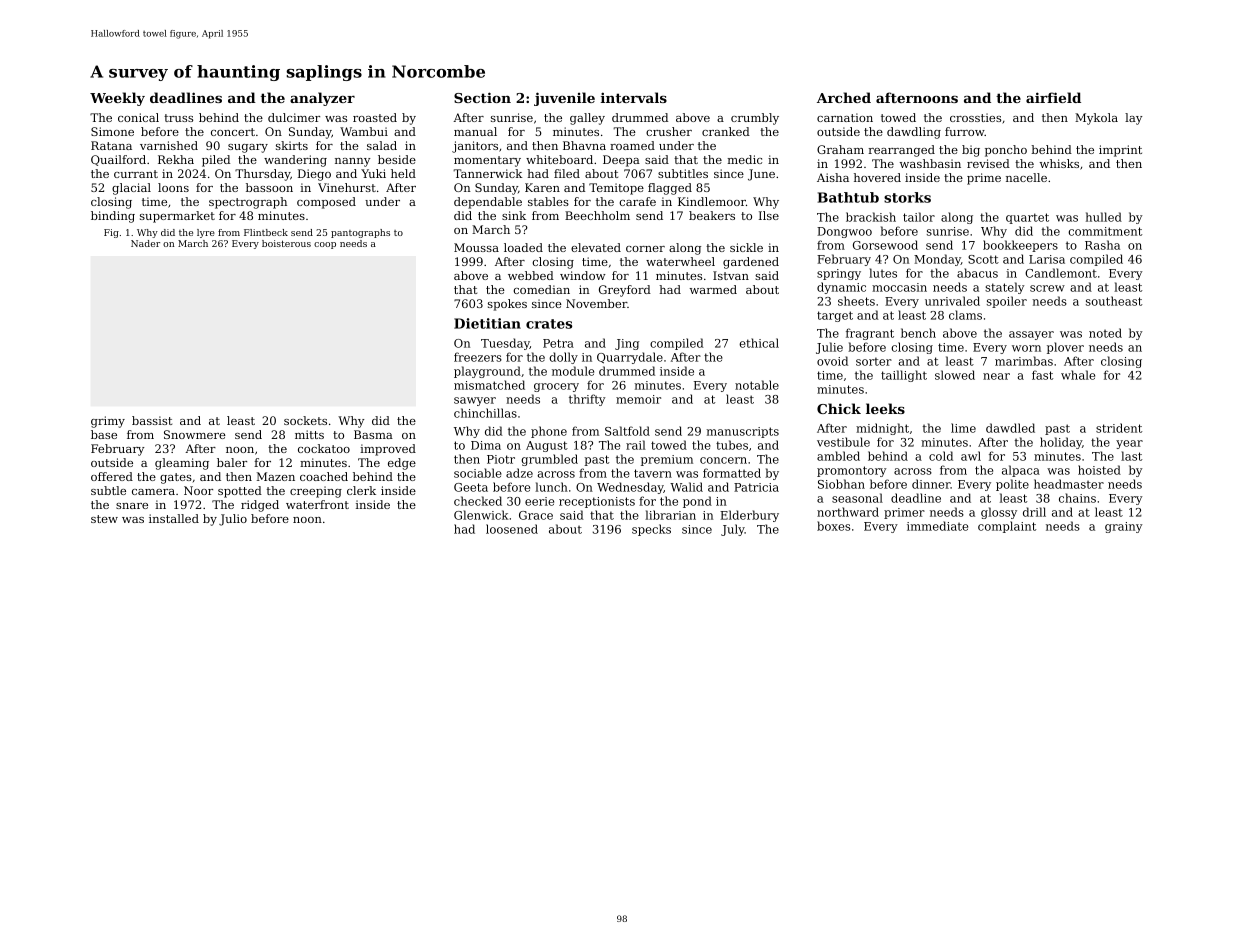 The width and height of the image is (1233, 952). I want to click on roasted, so click(375, 117).
